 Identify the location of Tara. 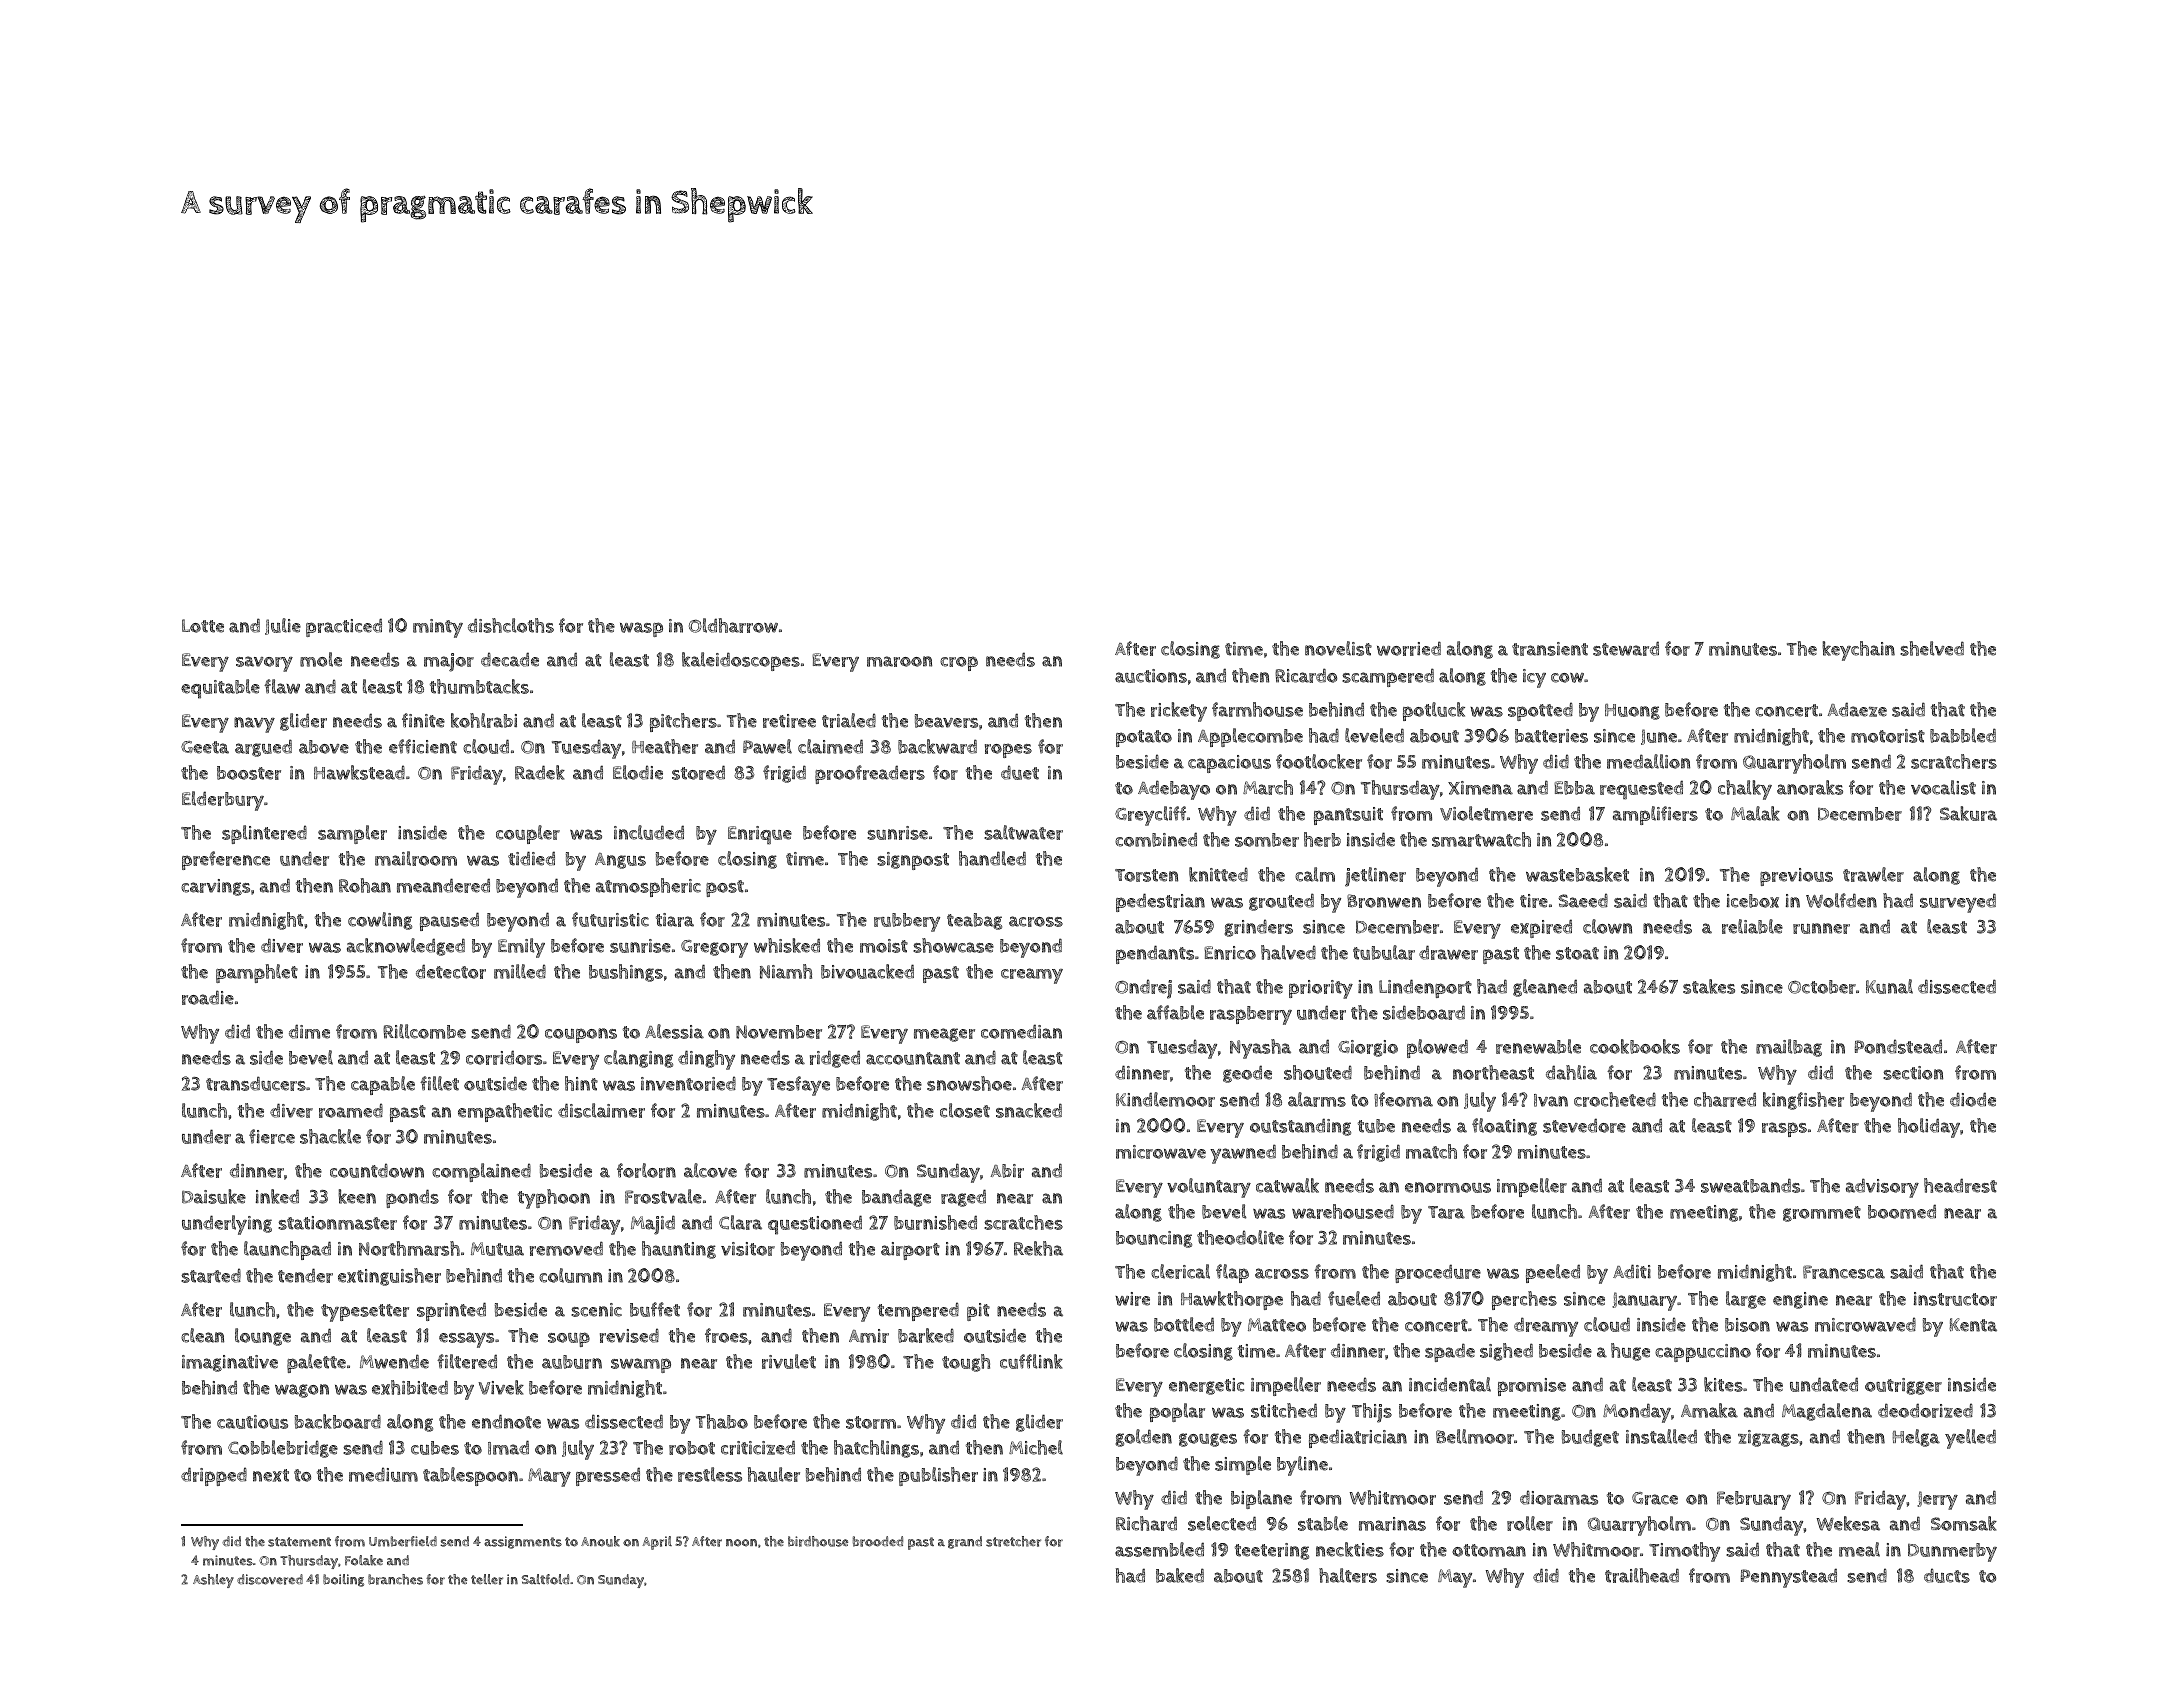
(1446, 1212).
